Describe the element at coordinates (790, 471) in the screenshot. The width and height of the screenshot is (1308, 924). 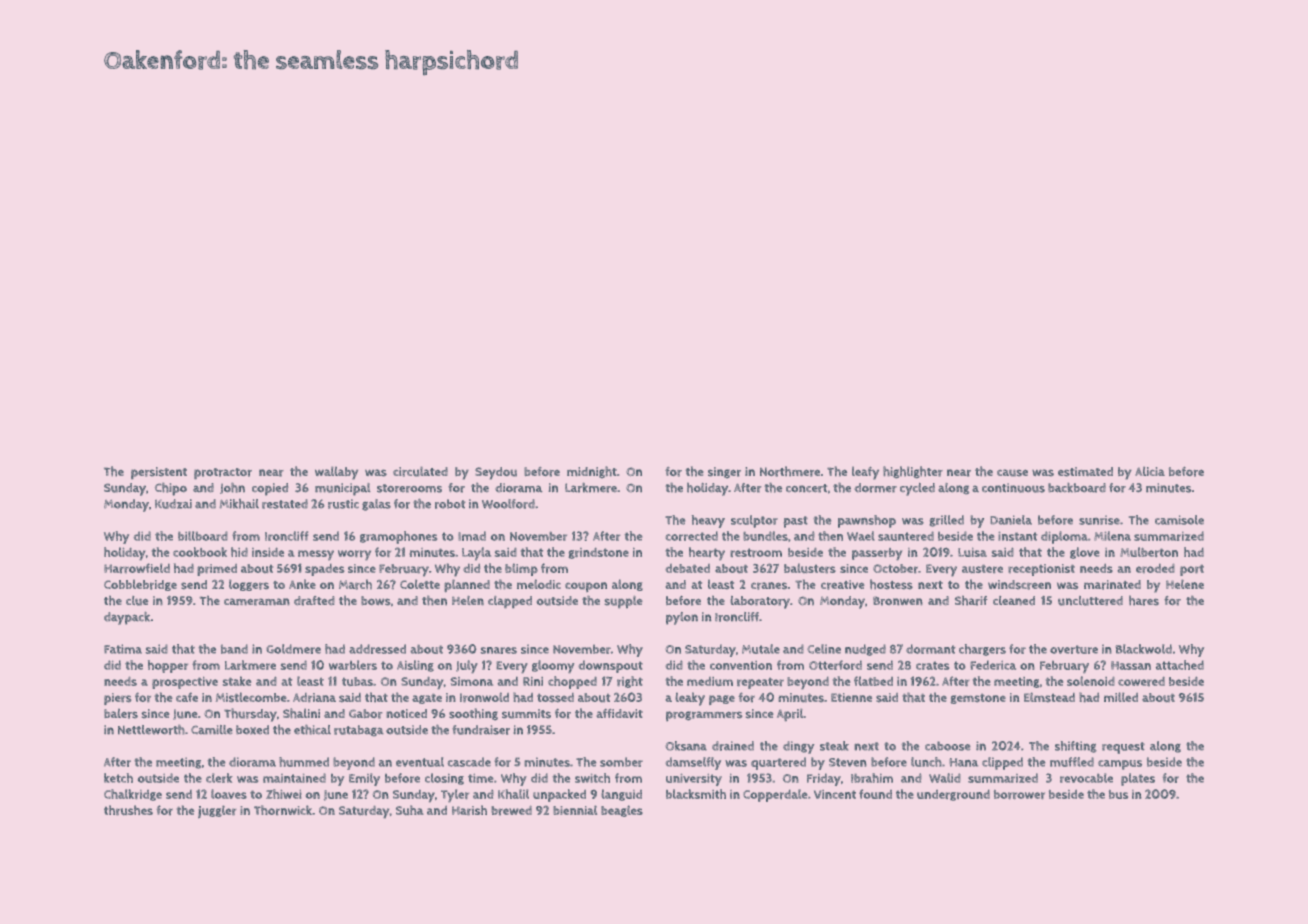
I see `Northmere` at that location.
